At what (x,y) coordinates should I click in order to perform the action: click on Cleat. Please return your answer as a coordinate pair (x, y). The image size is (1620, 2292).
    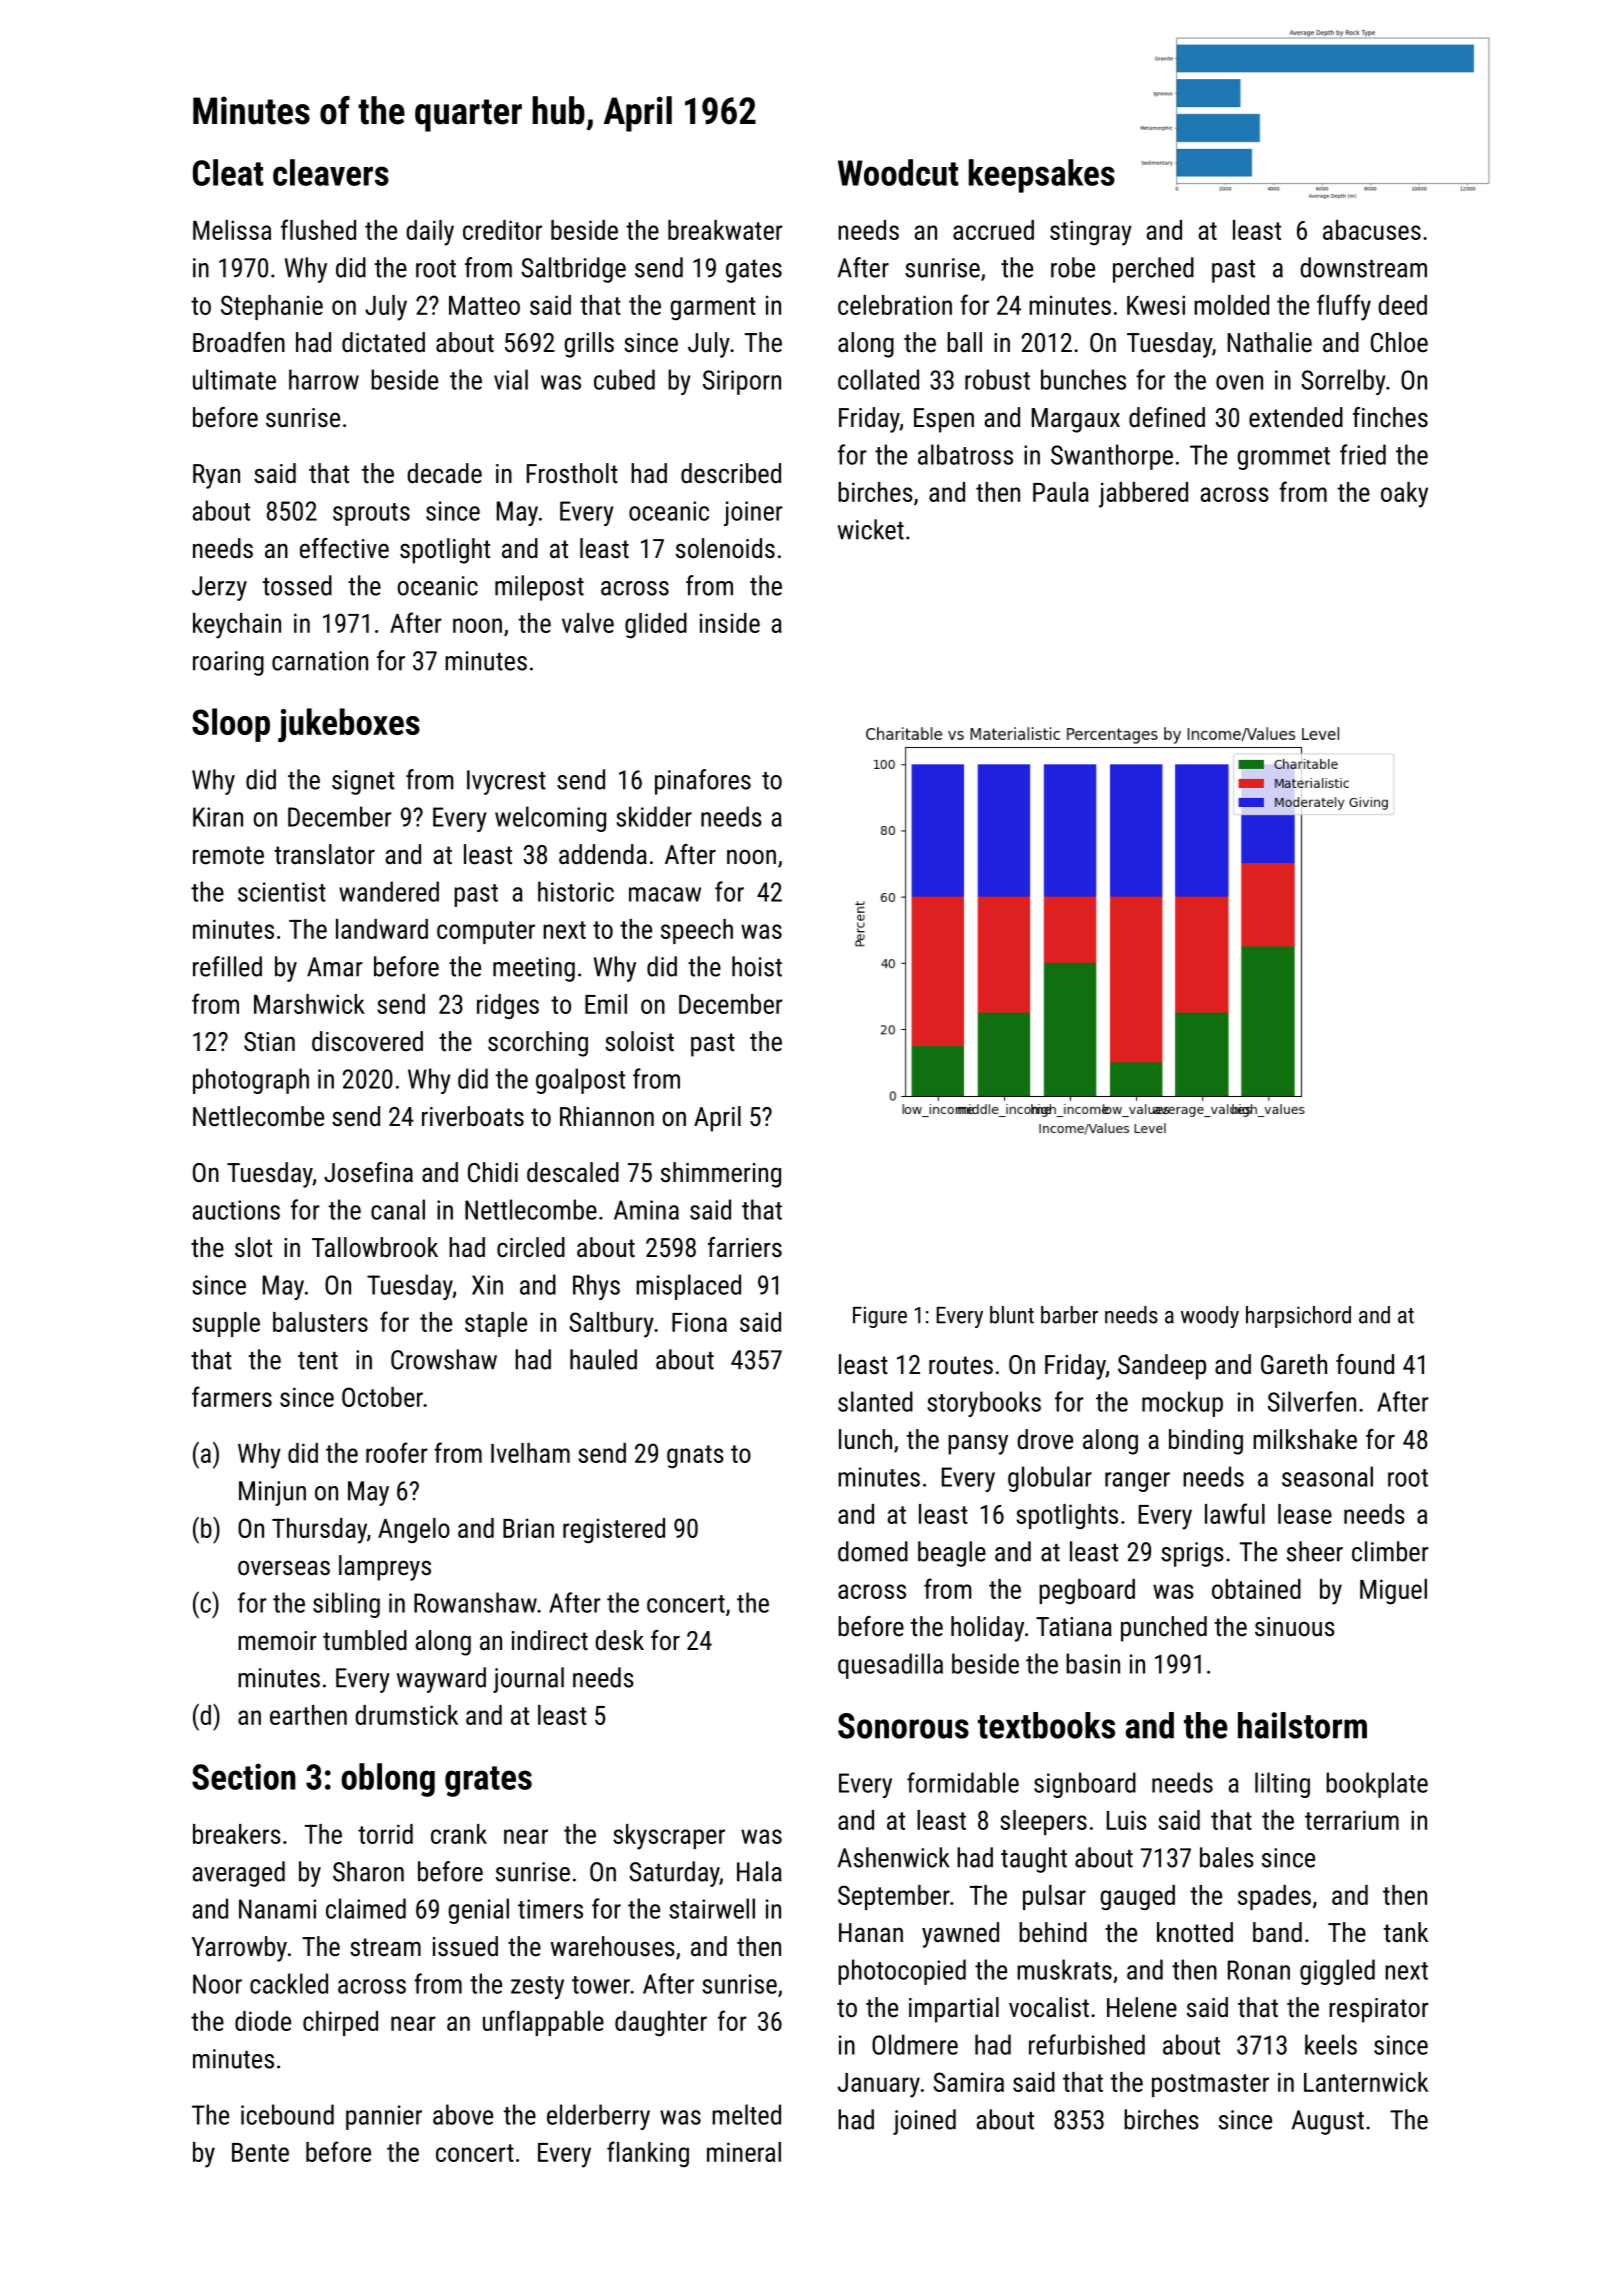
    Looking at the image, I should click on (228, 172).
